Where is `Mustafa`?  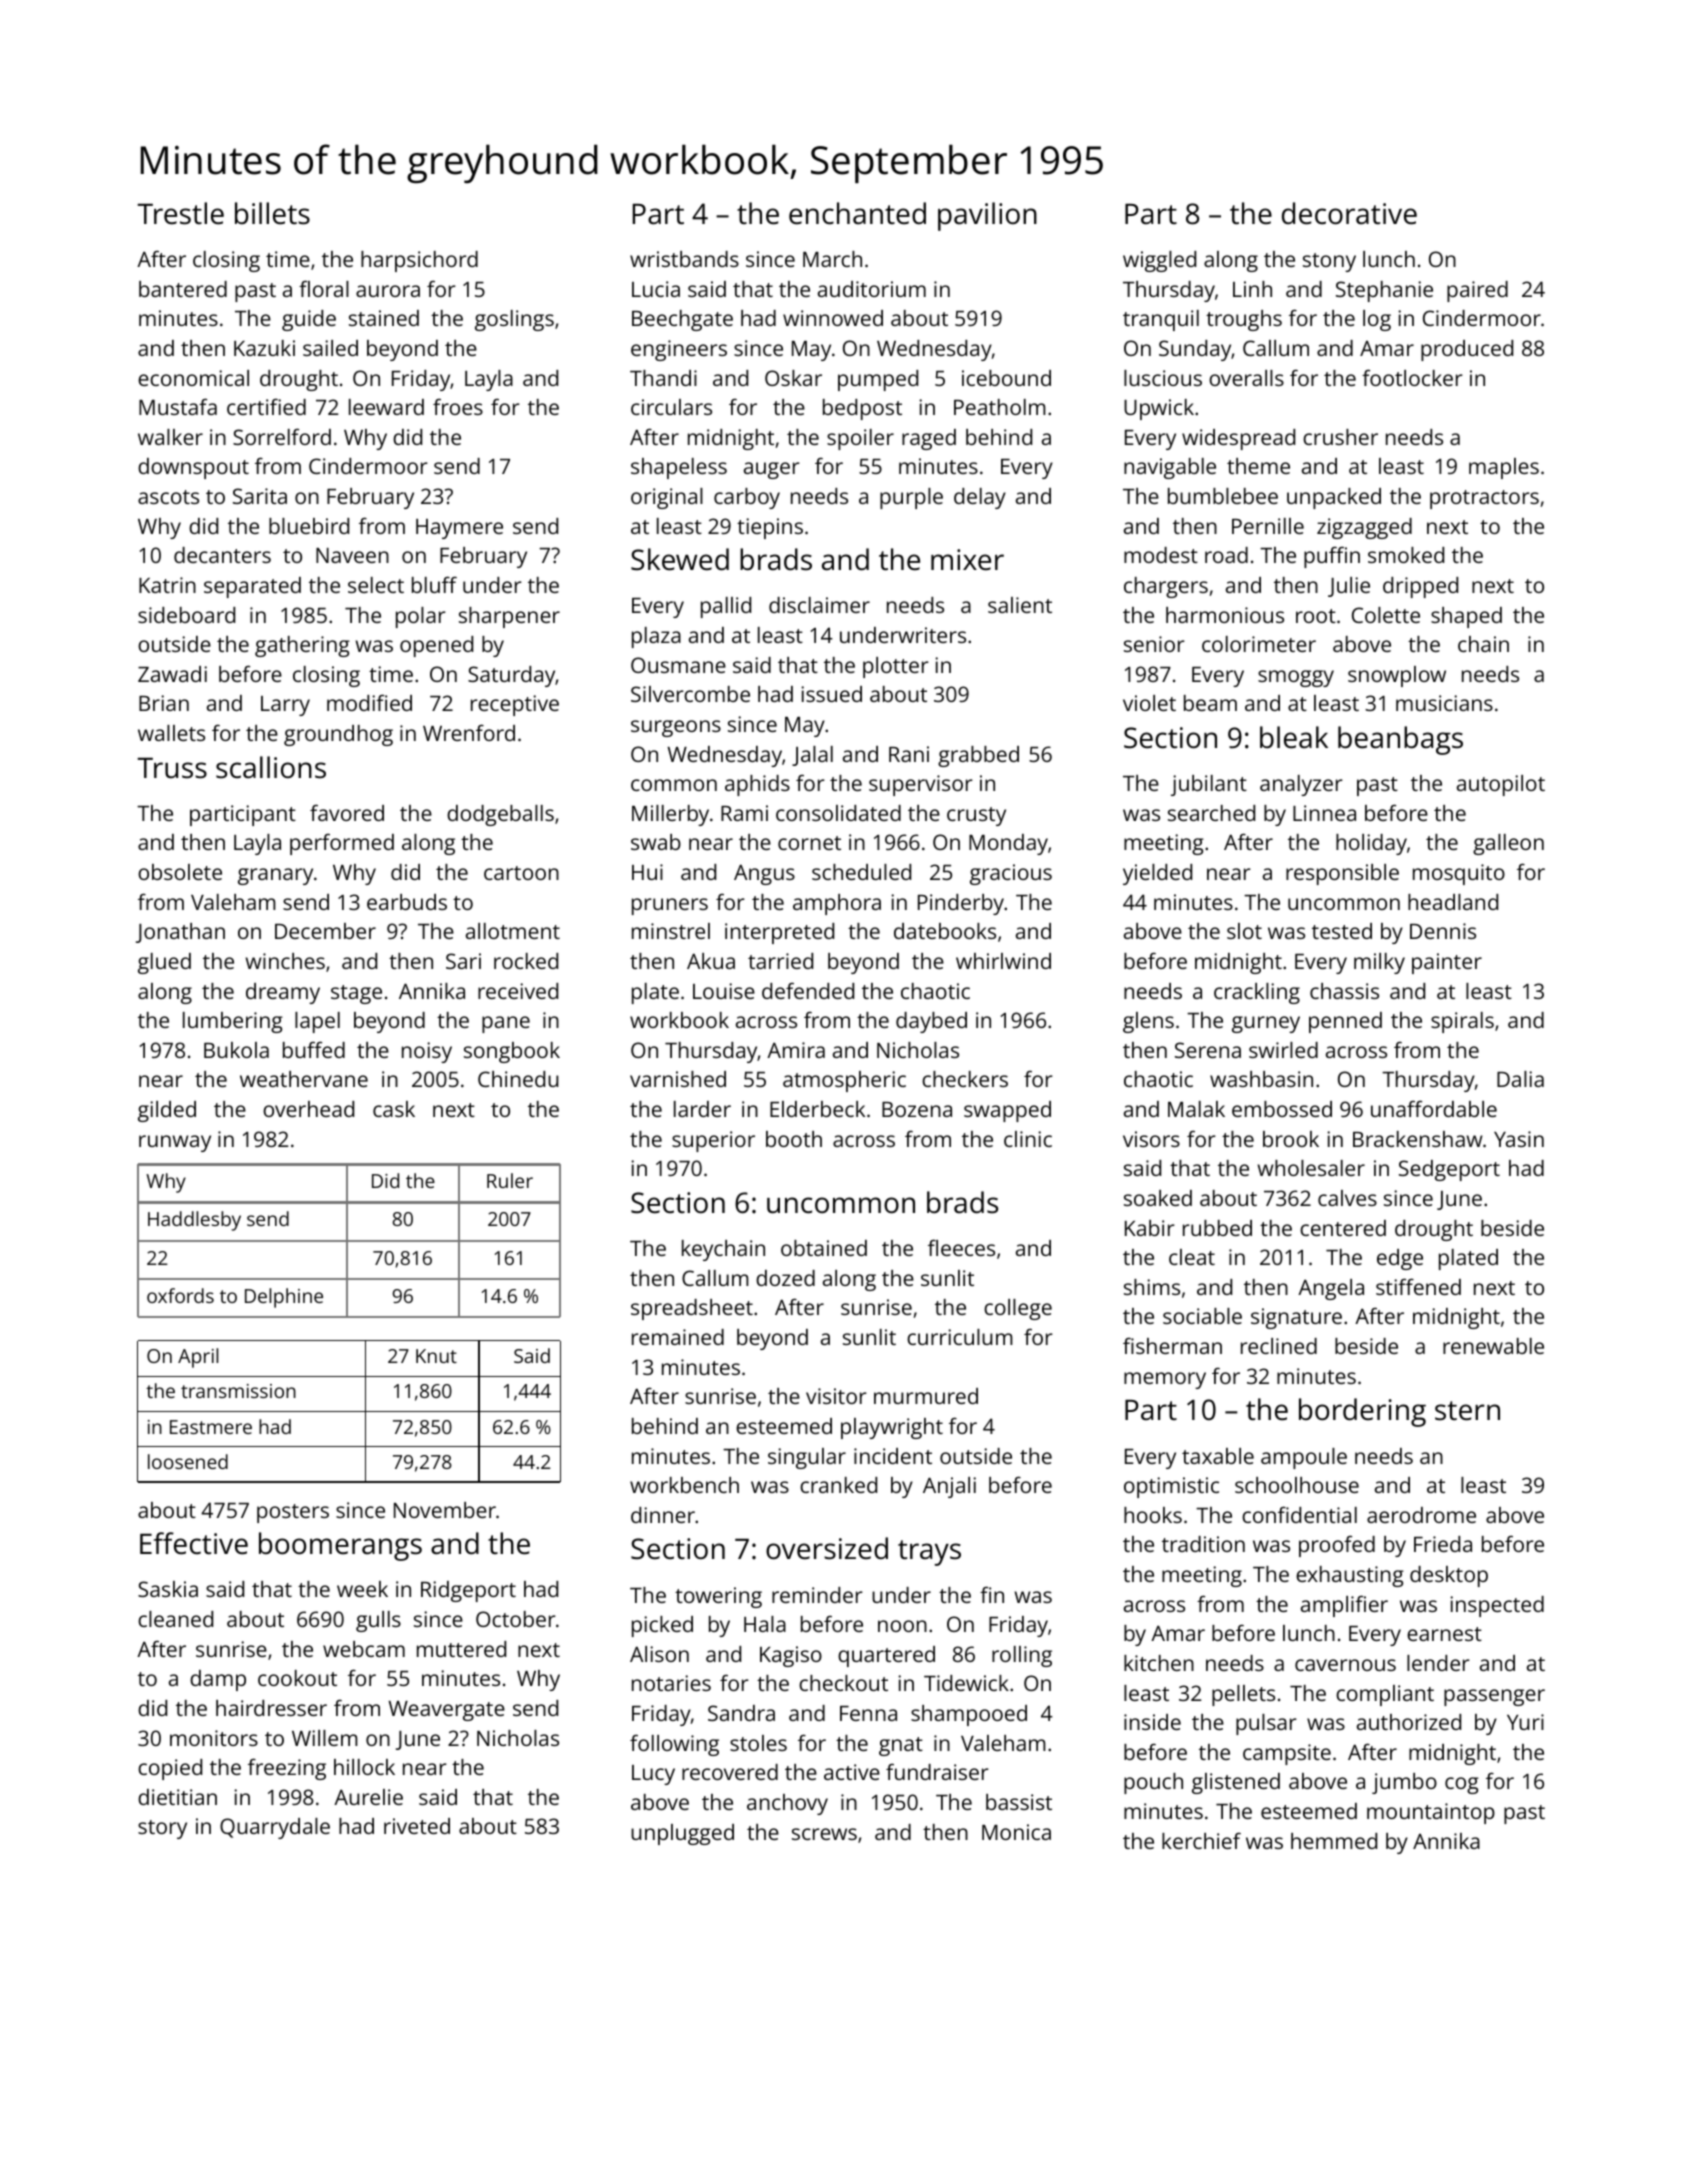
Mustafa is located at coordinates (178, 406).
